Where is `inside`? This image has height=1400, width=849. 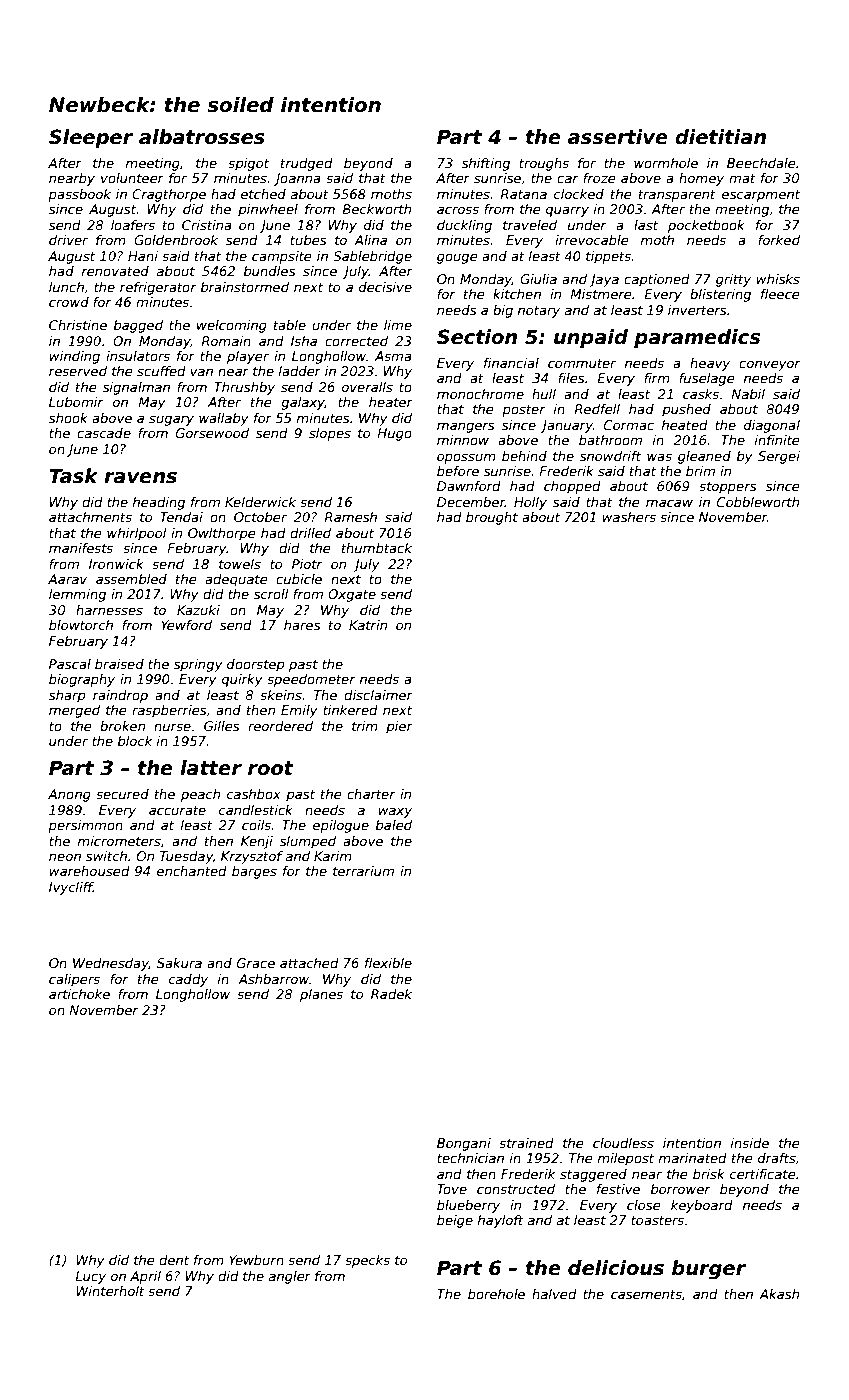 inside is located at coordinates (750, 1143).
